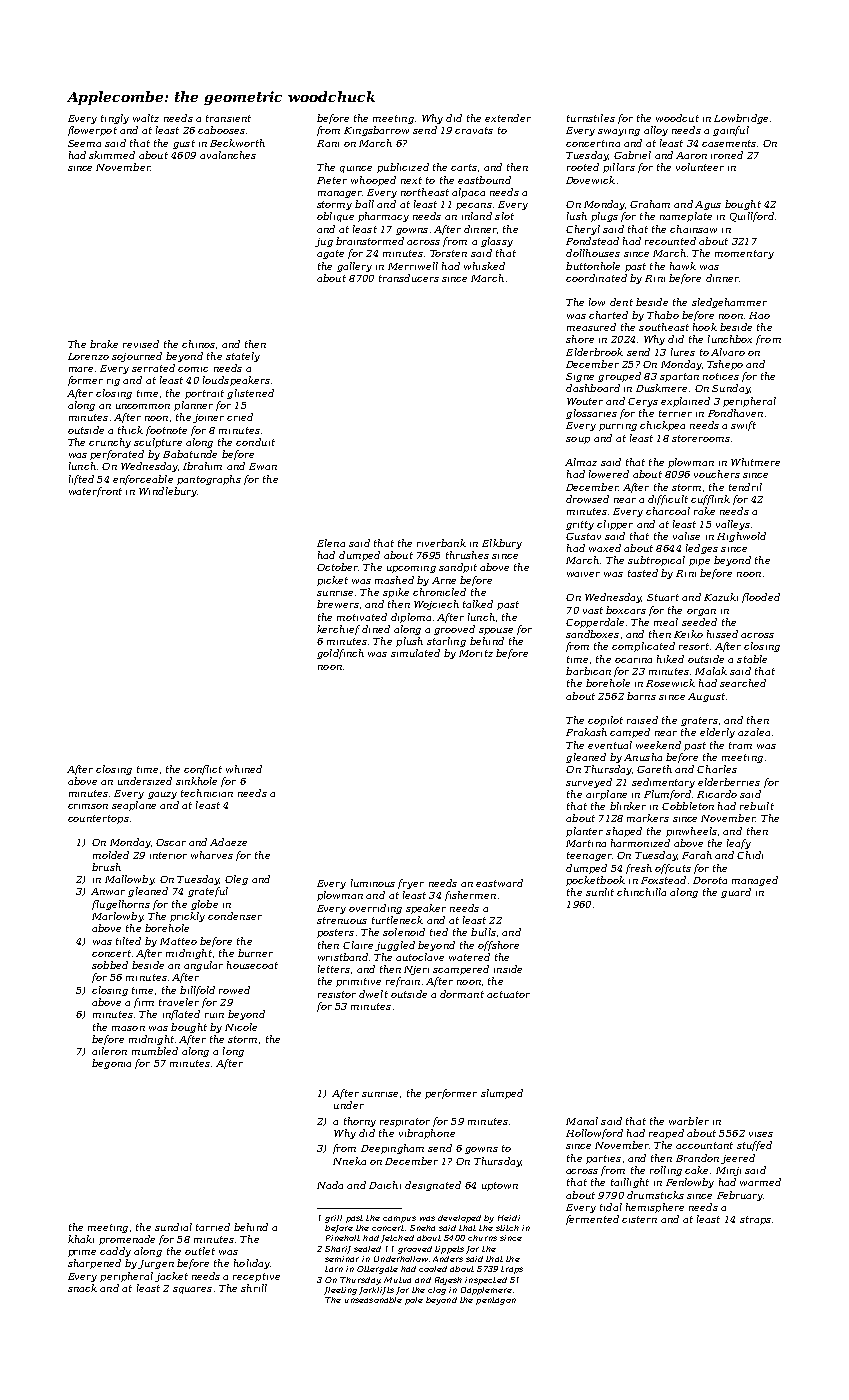 This screenshot has height=1400, width=849. What do you see at coordinates (128, 941) in the screenshot?
I see `tilted` at bounding box center [128, 941].
